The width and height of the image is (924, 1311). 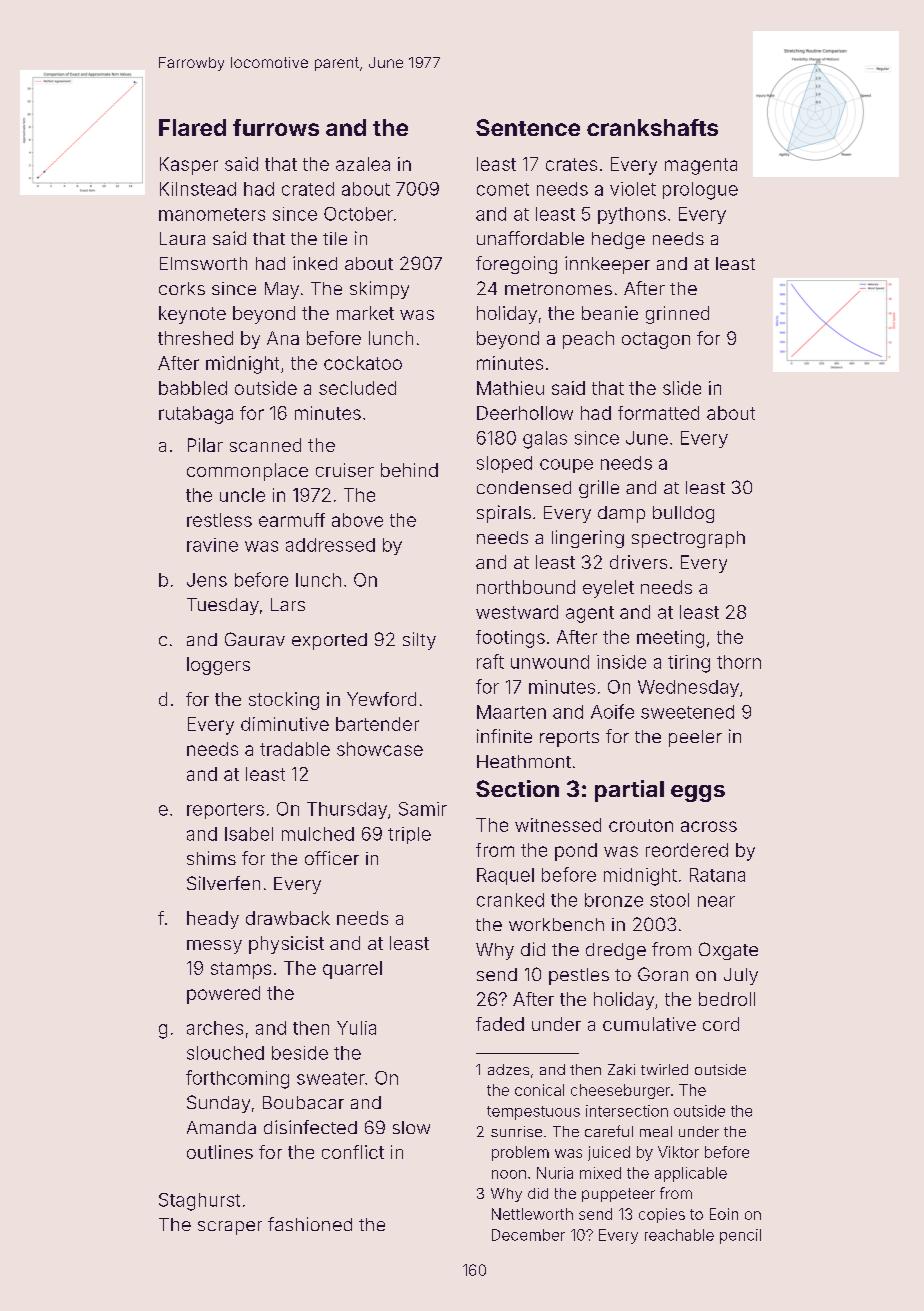 I want to click on adzes, so click(x=508, y=1069).
